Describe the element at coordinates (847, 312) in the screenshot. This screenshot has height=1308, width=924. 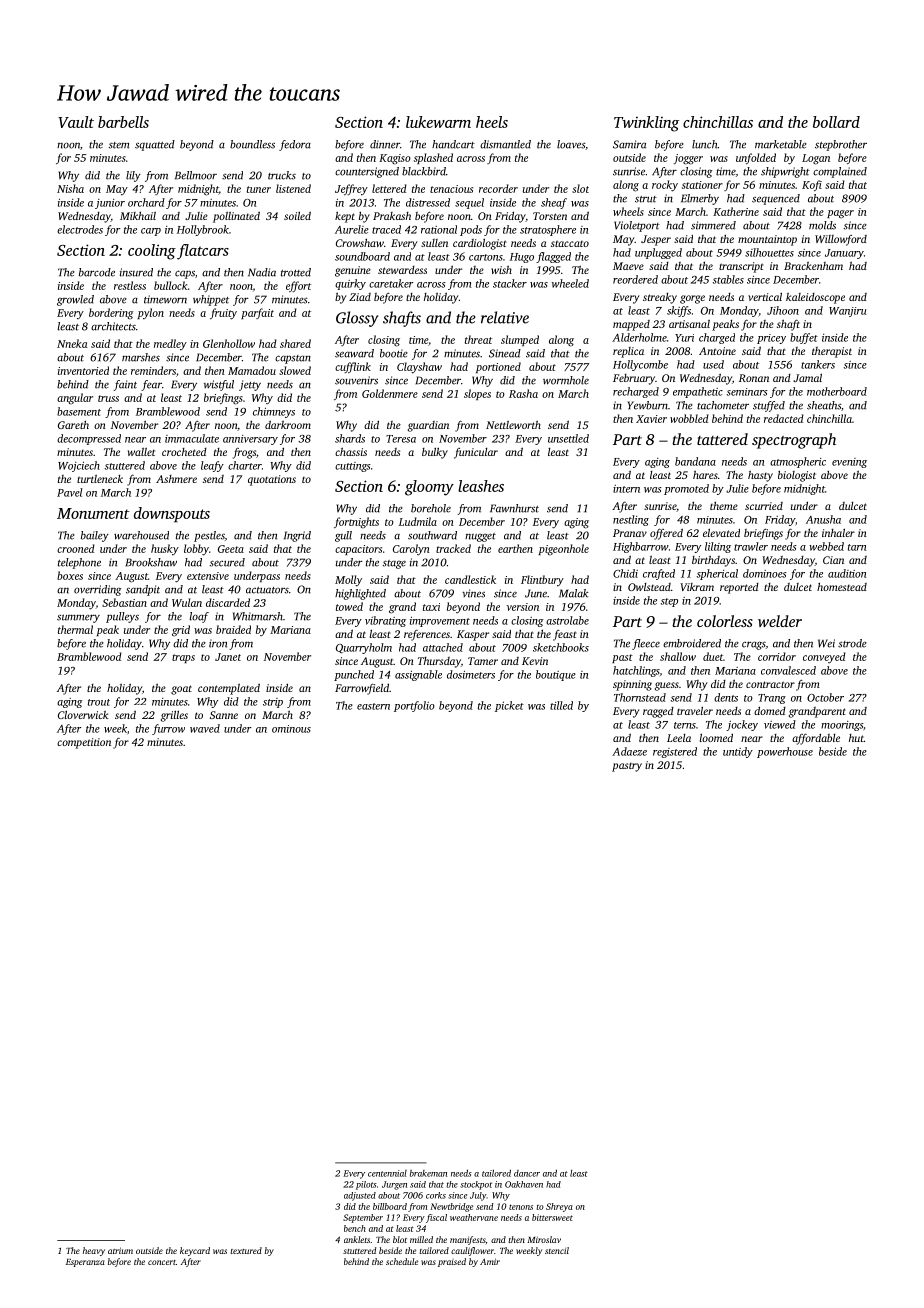
I see `Wanjiru` at that location.
